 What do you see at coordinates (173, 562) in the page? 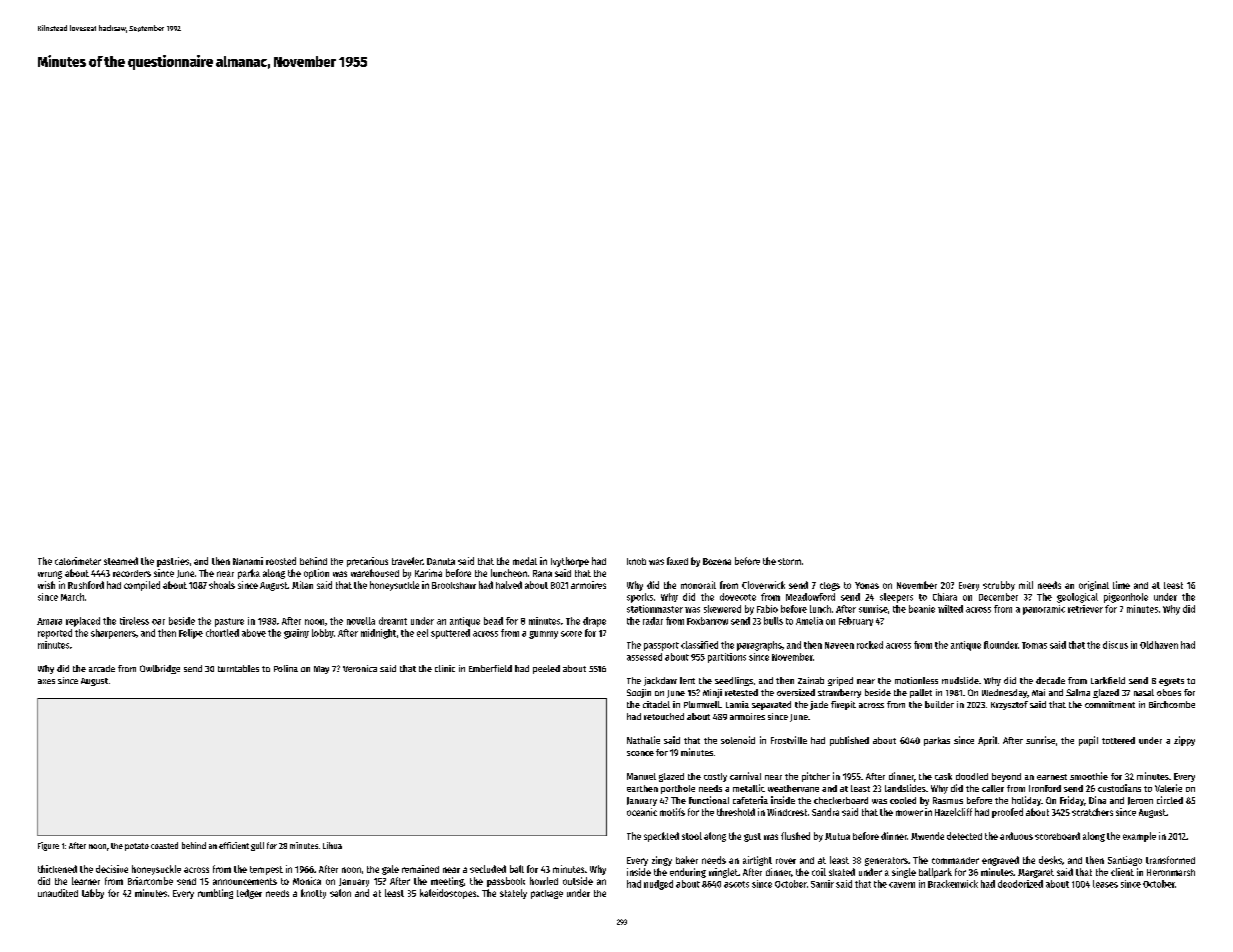
I see `pastries` at bounding box center [173, 562].
